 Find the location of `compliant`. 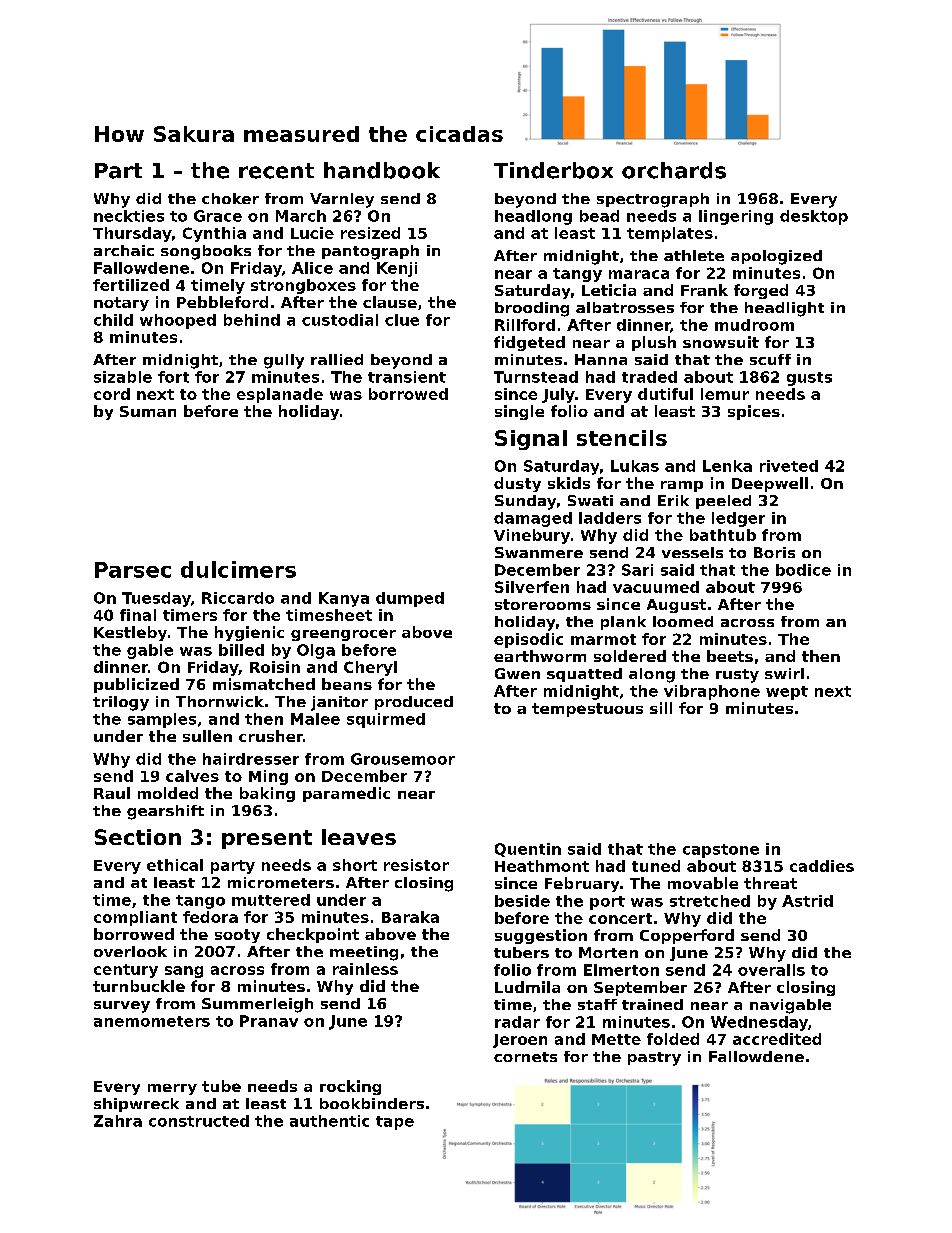

compliant is located at coordinates (135, 918).
